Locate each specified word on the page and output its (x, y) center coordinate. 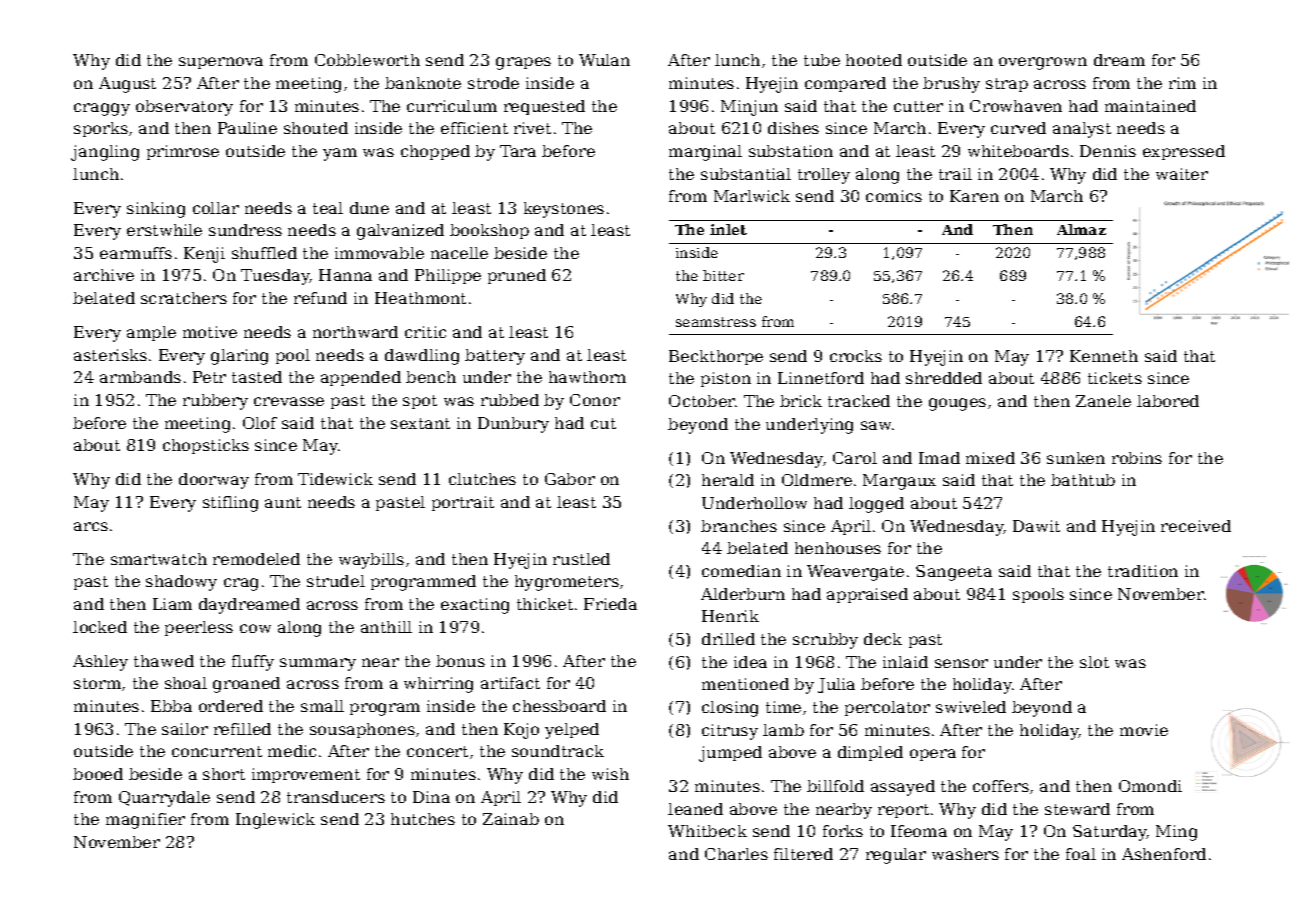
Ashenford (1164, 854)
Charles (736, 854)
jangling (105, 153)
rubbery (215, 402)
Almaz (1081, 229)
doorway (214, 481)
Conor (595, 400)
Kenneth (1104, 356)
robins (1137, 458)
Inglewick (275, 821)
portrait (463, 503)
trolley (824, 176)
